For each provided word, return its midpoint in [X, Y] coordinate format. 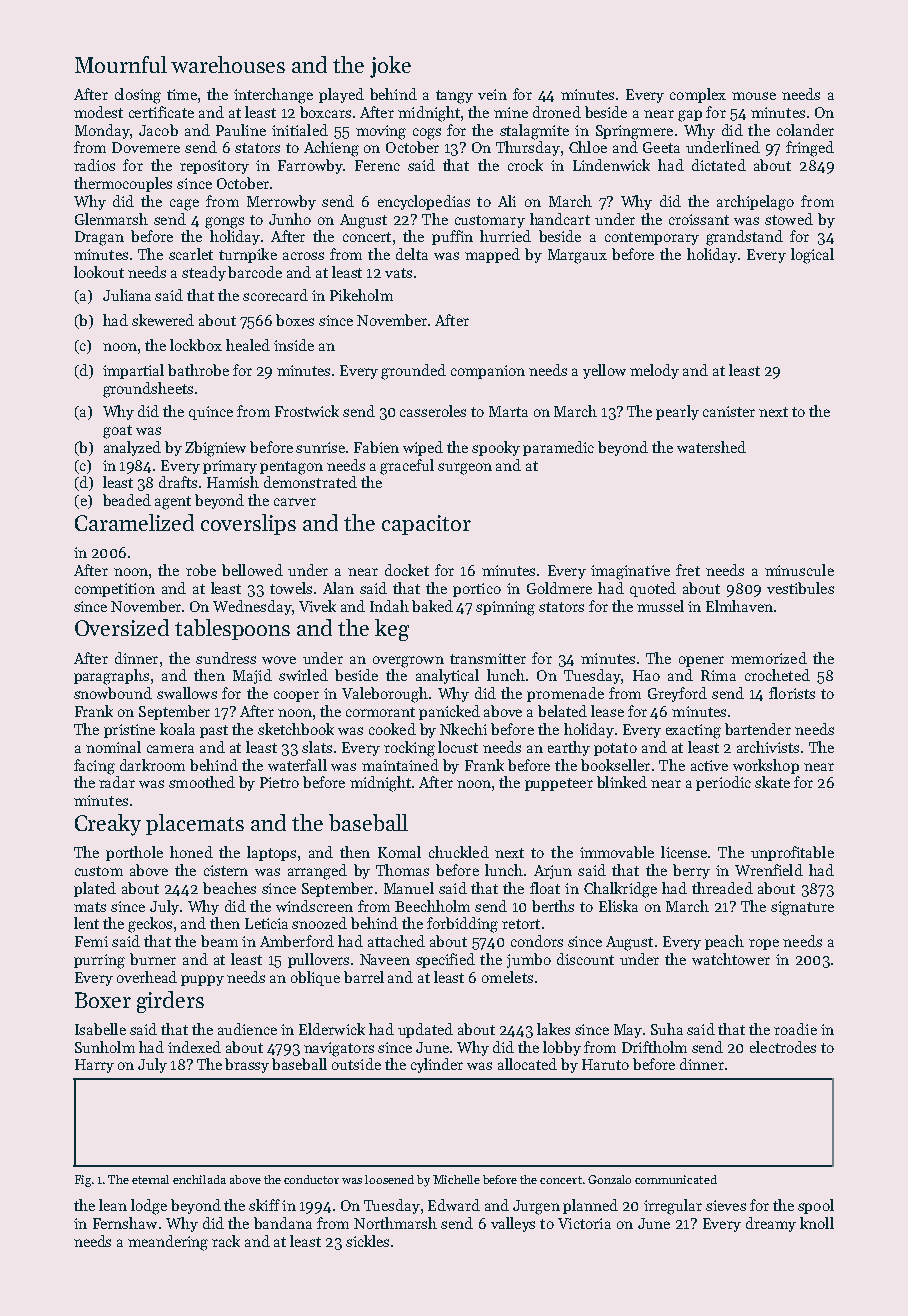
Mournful [121, 64]
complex [698, 95]
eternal [150, 1179]
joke [390, 67]
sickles [367, 1241]
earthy [569, 748]
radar [117, 782]
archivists [768, 747]
